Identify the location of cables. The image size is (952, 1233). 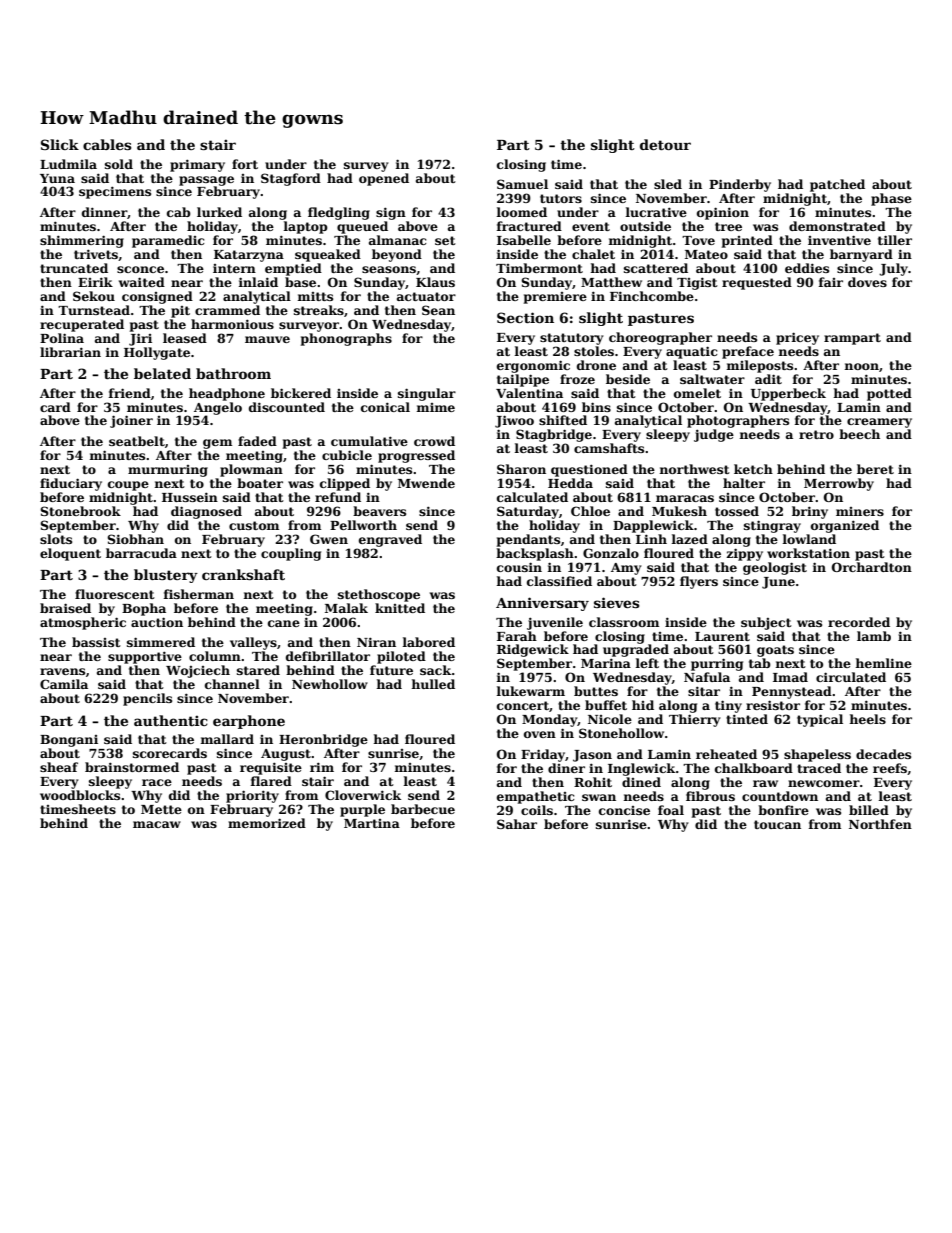
(107, 144).
